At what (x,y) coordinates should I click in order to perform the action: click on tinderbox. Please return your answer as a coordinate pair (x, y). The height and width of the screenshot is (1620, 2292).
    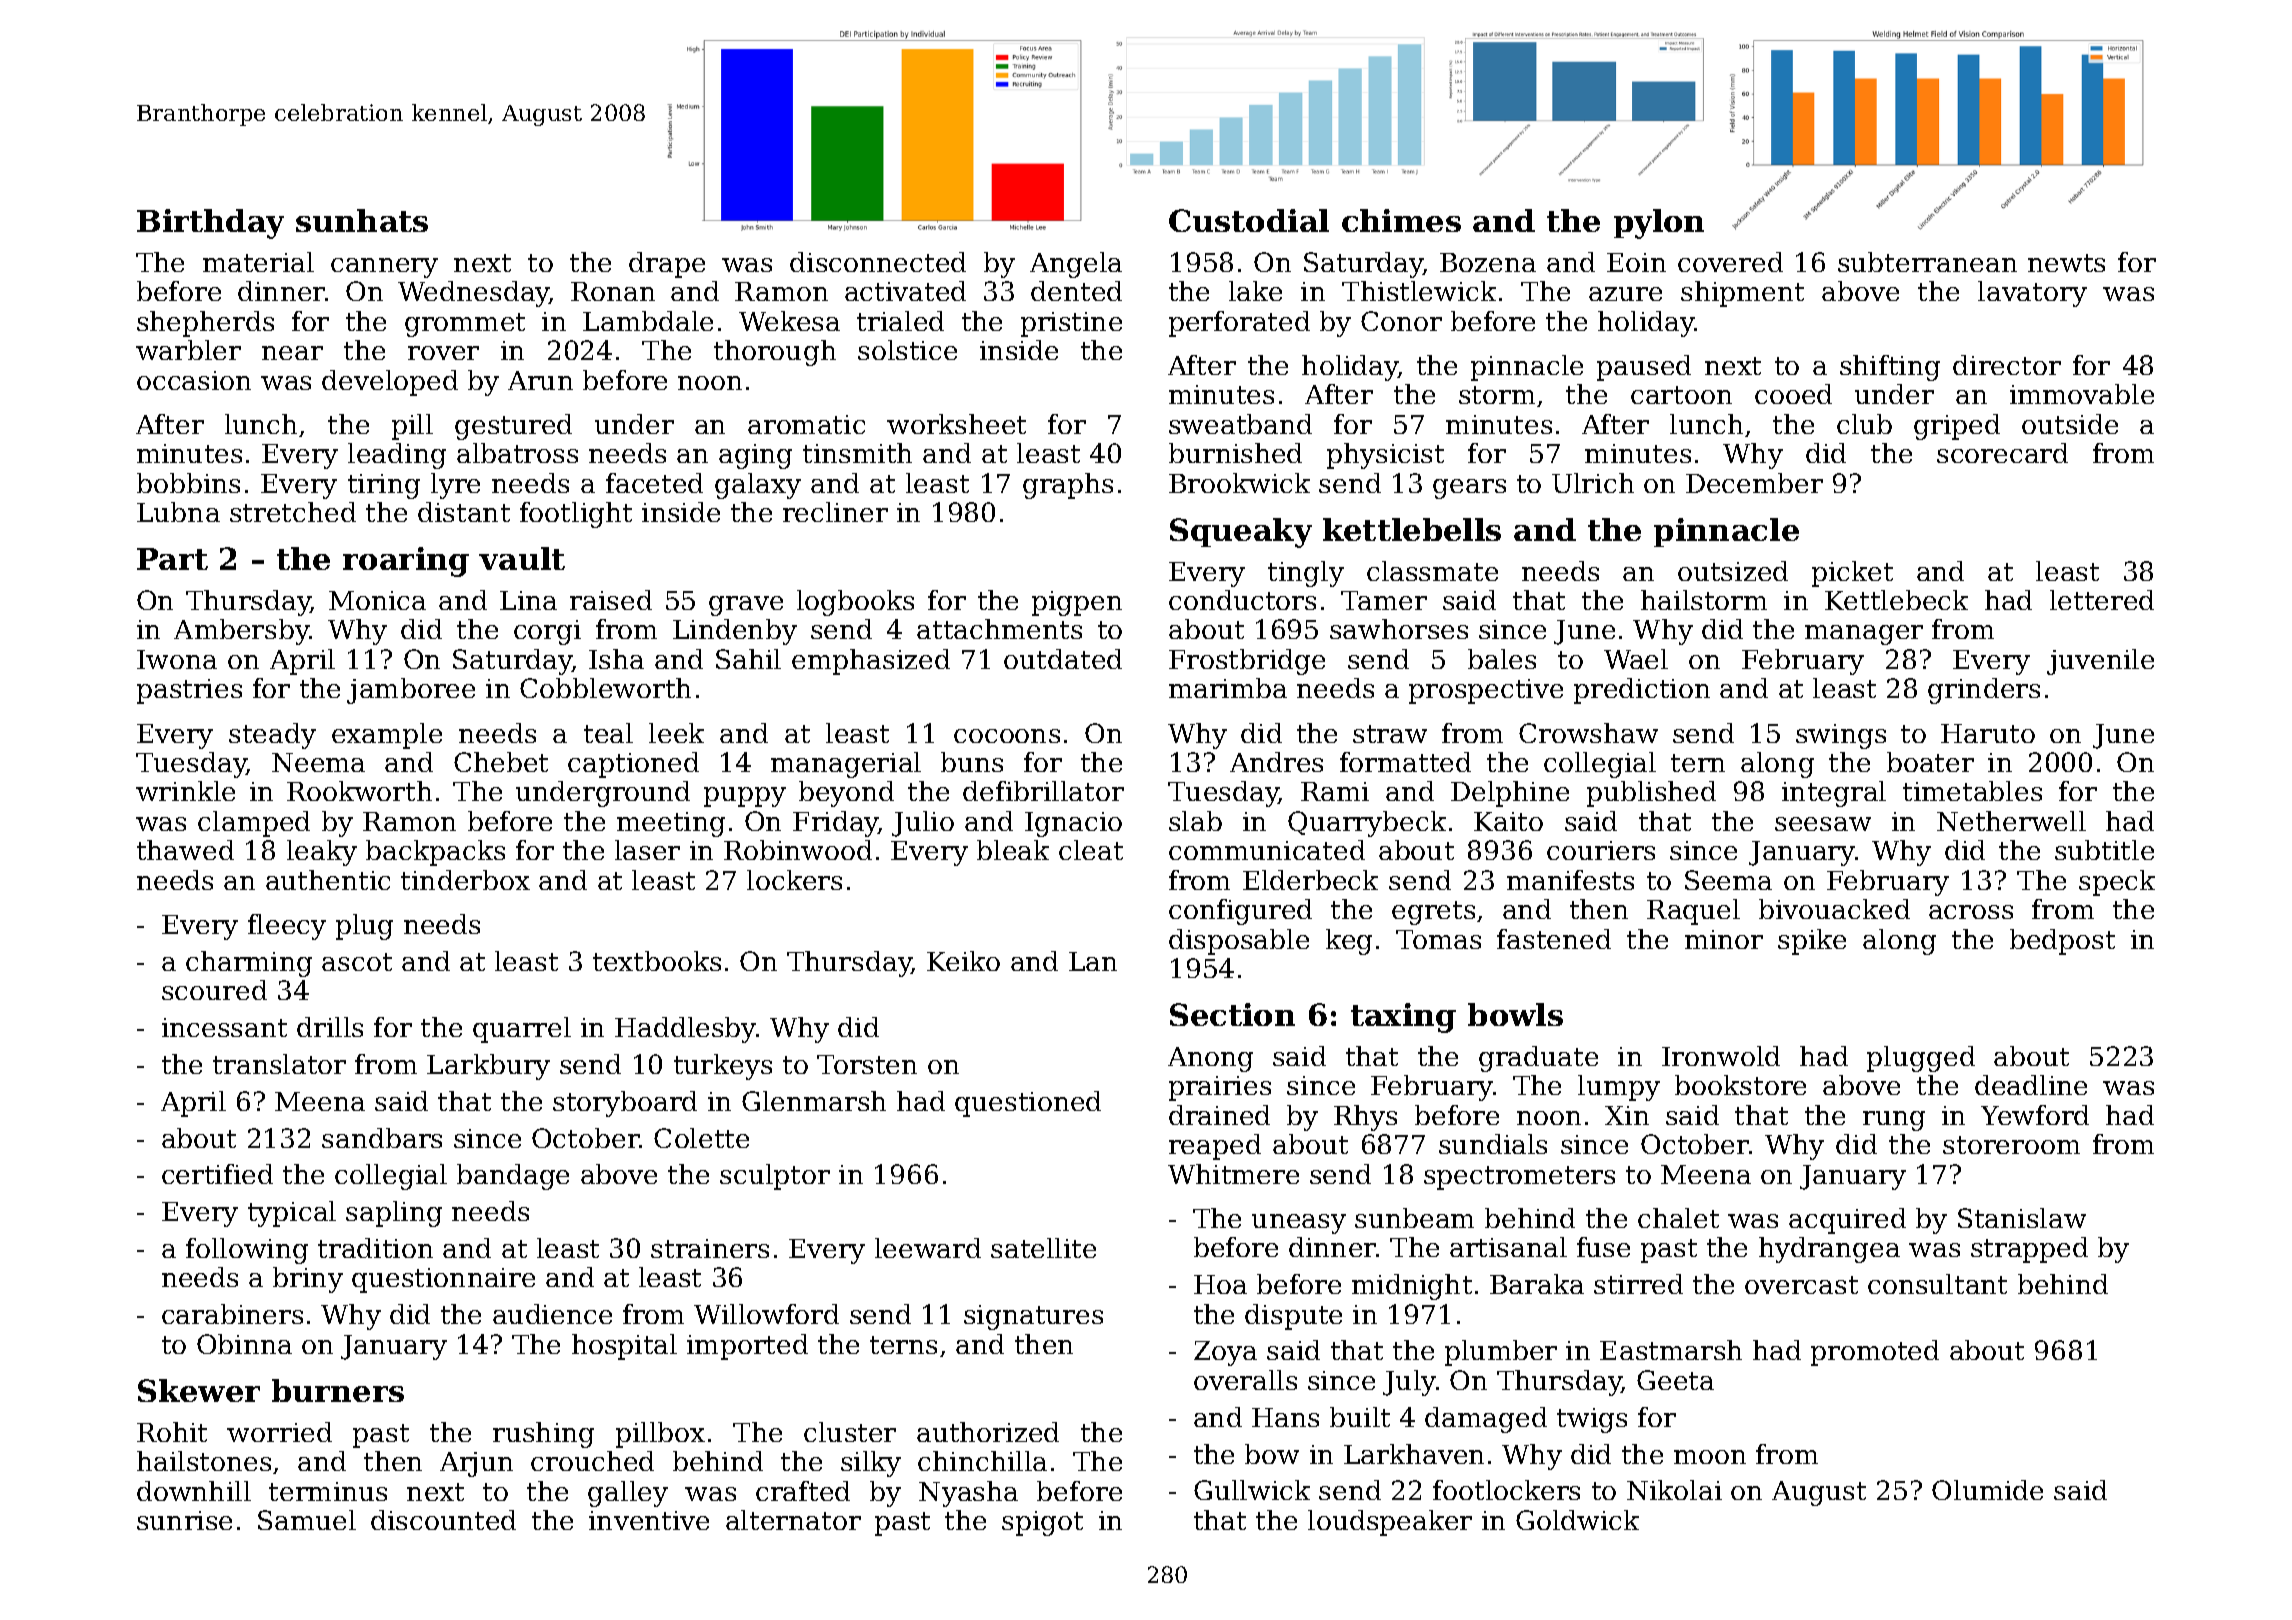
    Looking at the image, I should click on (465, 880).
